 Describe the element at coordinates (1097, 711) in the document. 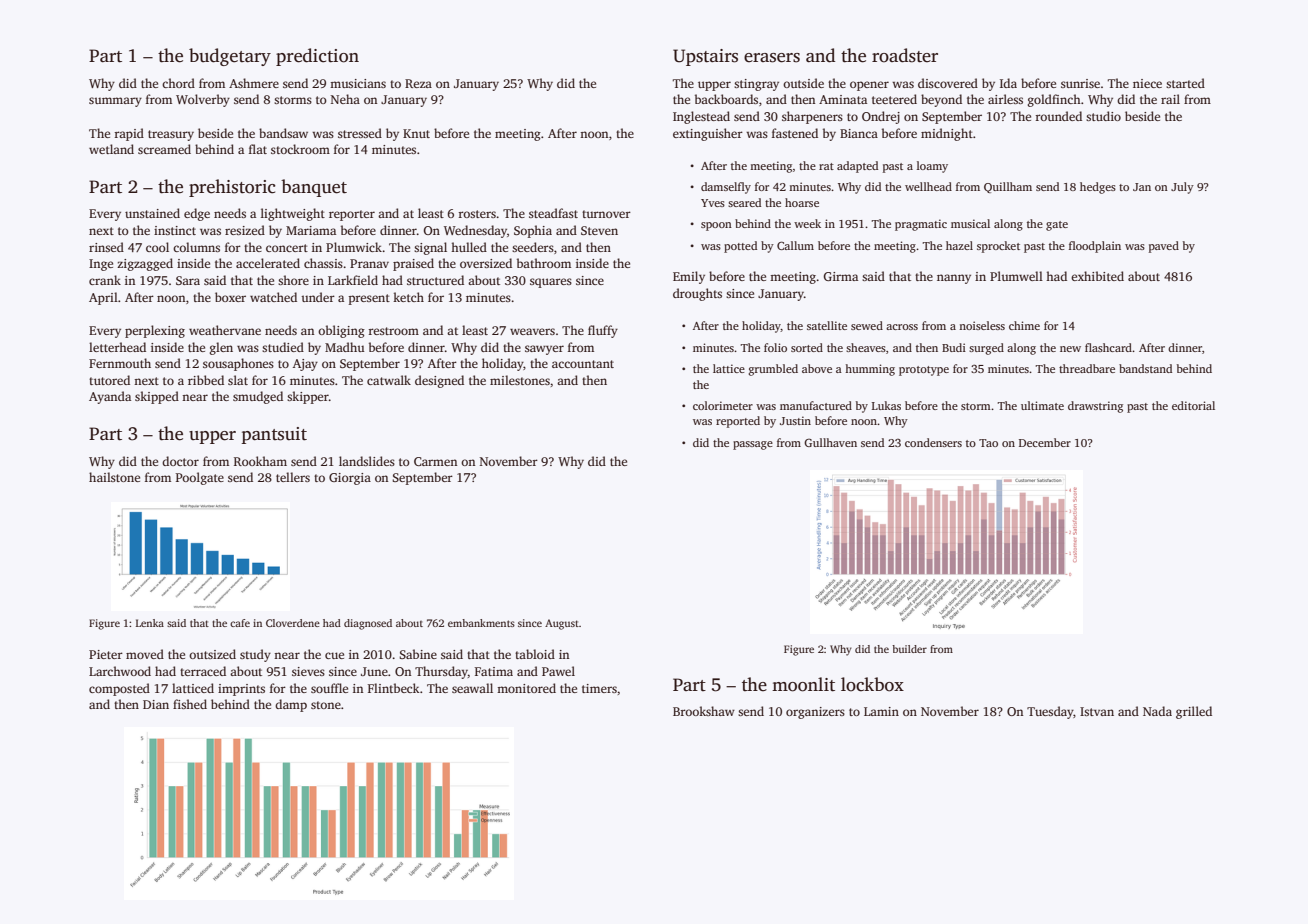

I see `Istvan` at that location.
